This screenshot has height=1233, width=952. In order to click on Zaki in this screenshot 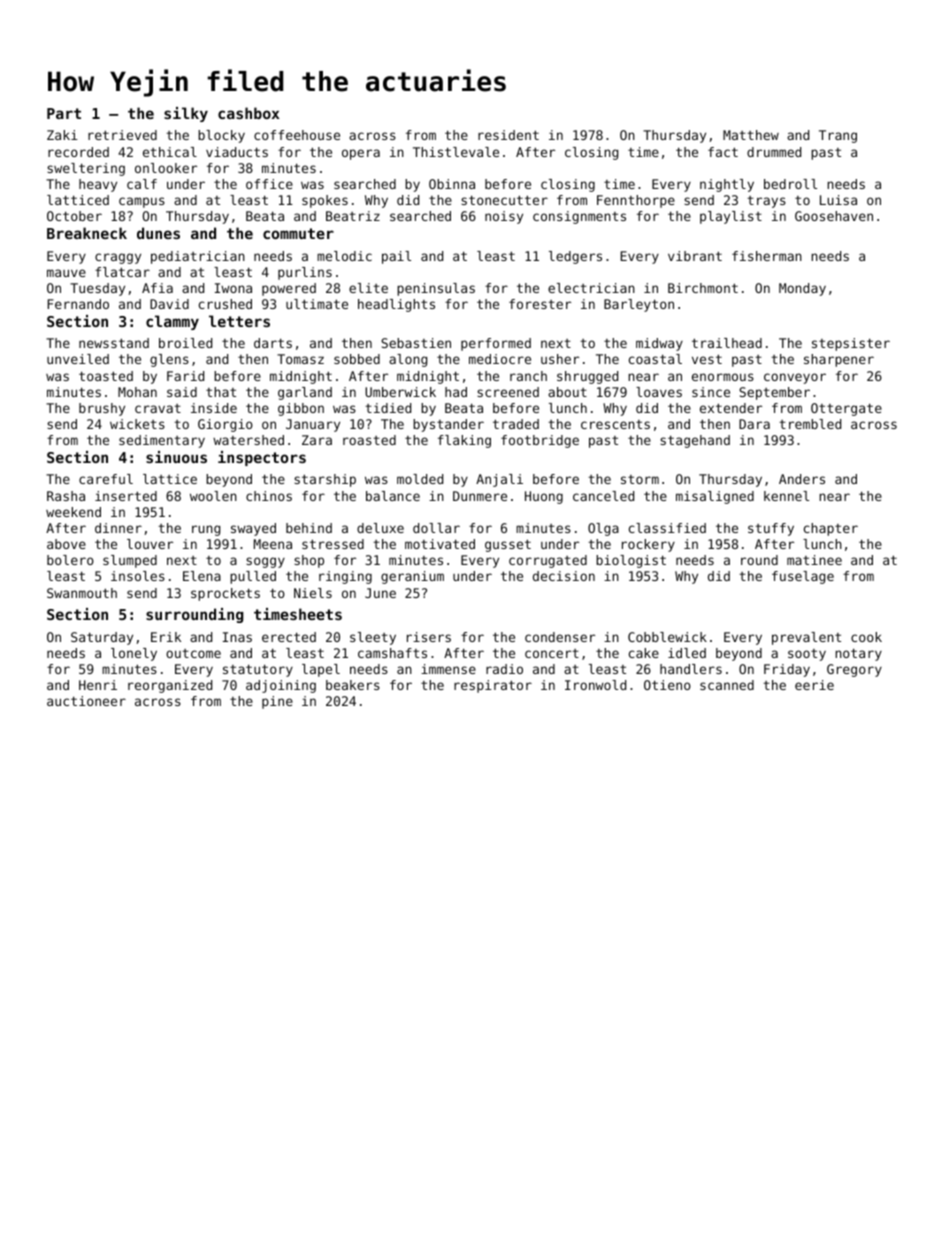, I will do `click(62, 135)`.
